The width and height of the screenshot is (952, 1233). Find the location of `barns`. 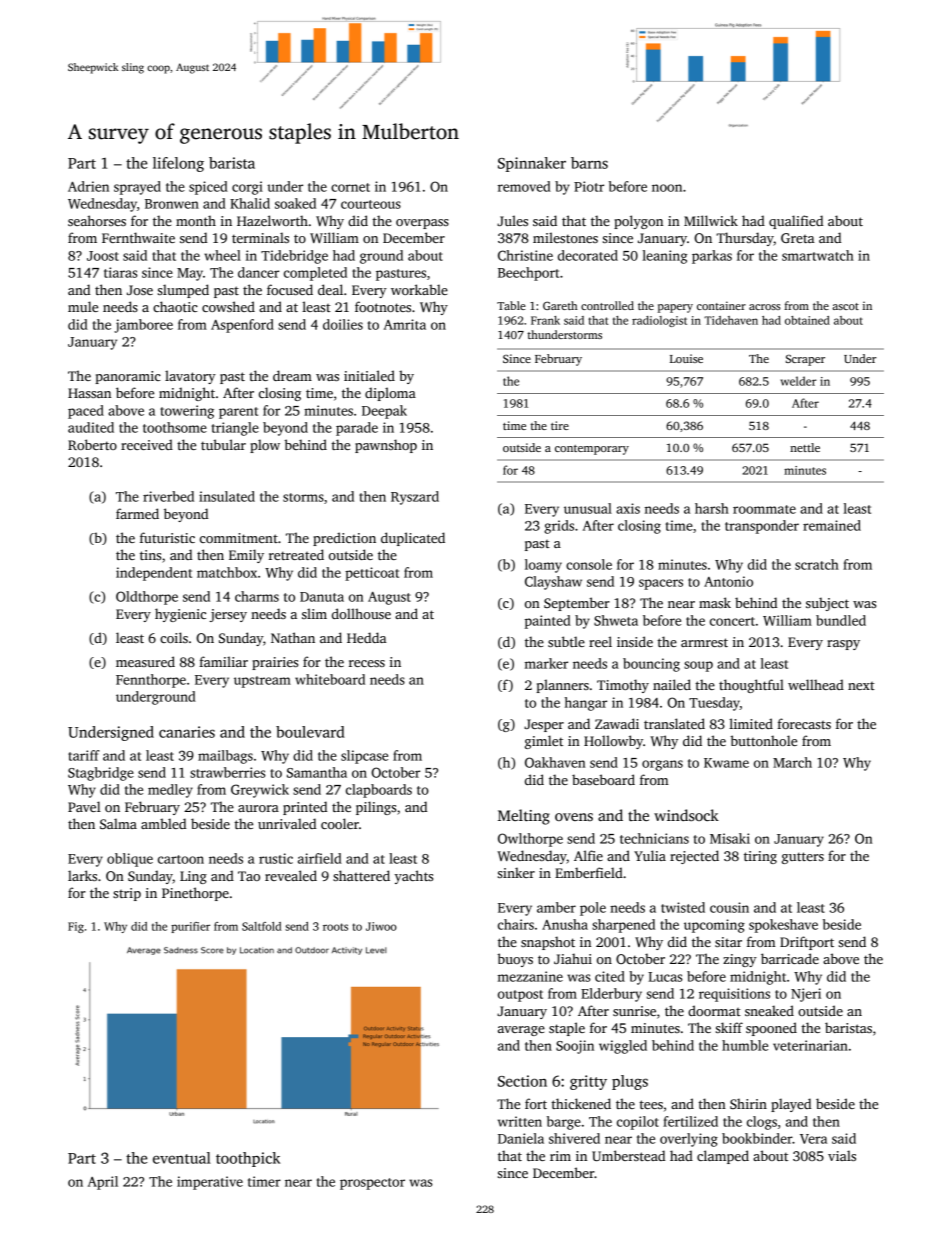

barns is located at coordinates (589, 163).
